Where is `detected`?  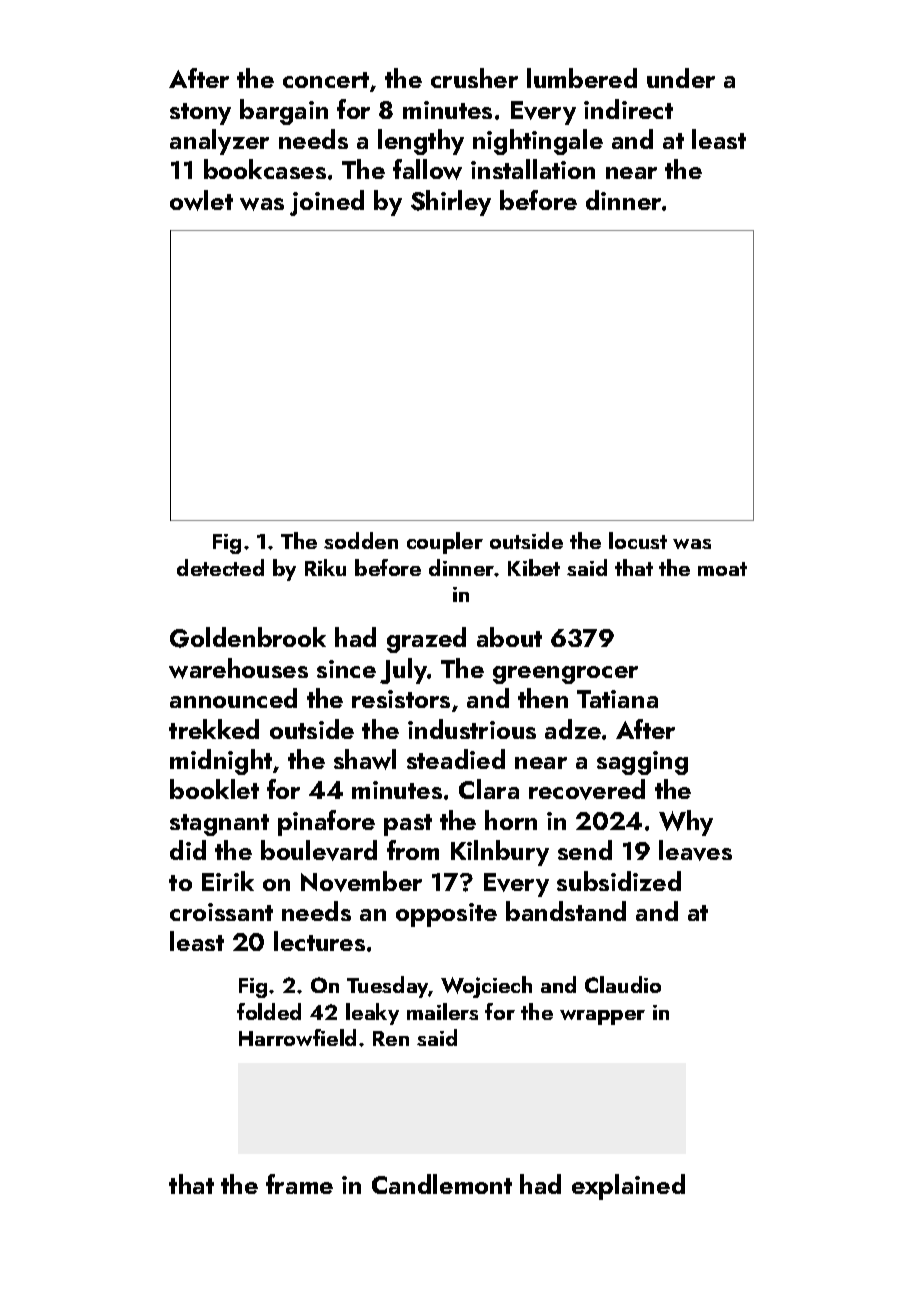
detected is located at coordinates (220, 567).
